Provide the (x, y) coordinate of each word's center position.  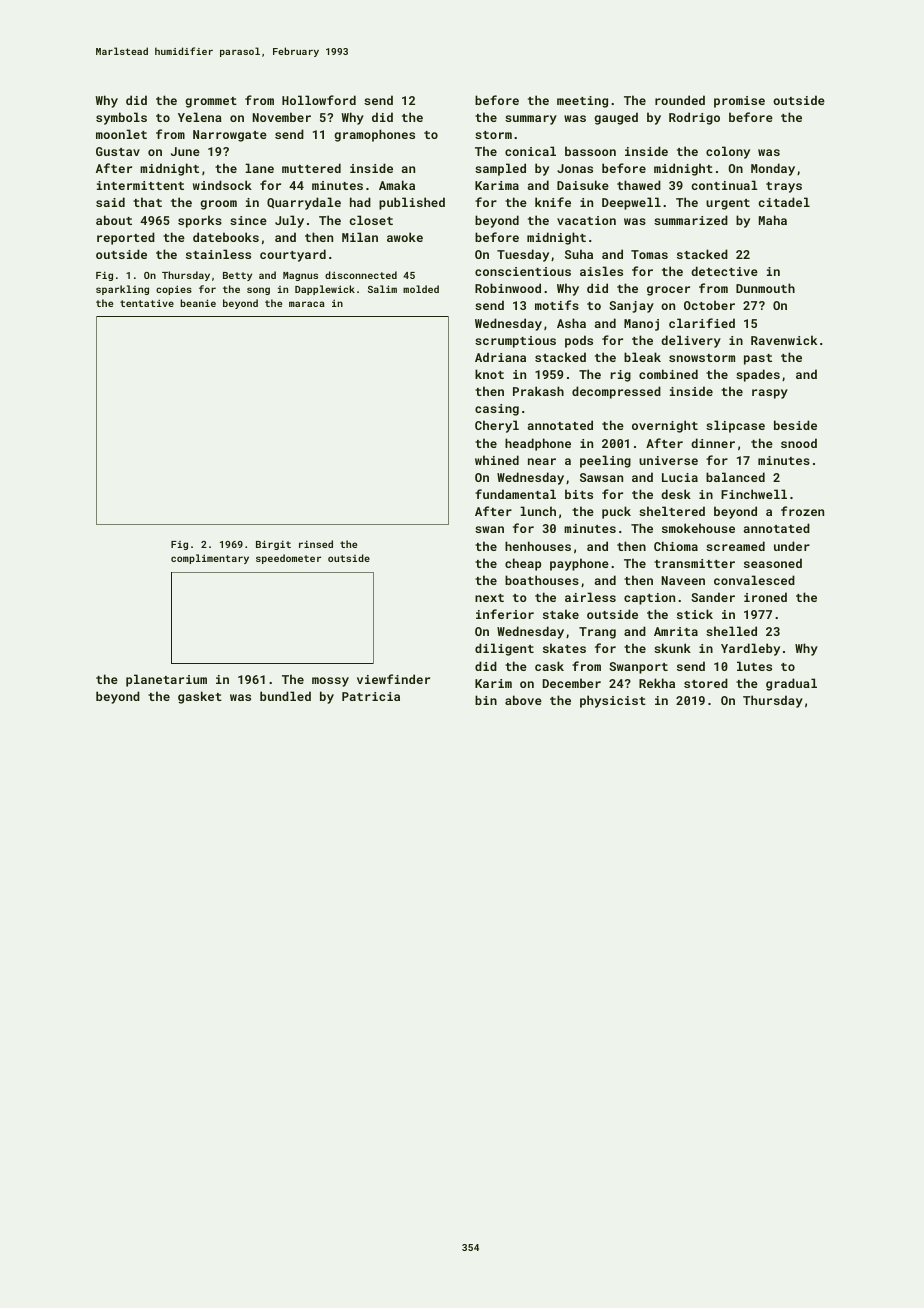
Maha (773, 220)
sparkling (122, 290)
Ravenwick (784, 340)
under (792, 546)
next (489, 598)
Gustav (118, 151)
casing (497, 410)
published (412, 203)
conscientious (523, 271)
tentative (147, 303)
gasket (200, 697)
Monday (773, 169)
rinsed (316, 544)
